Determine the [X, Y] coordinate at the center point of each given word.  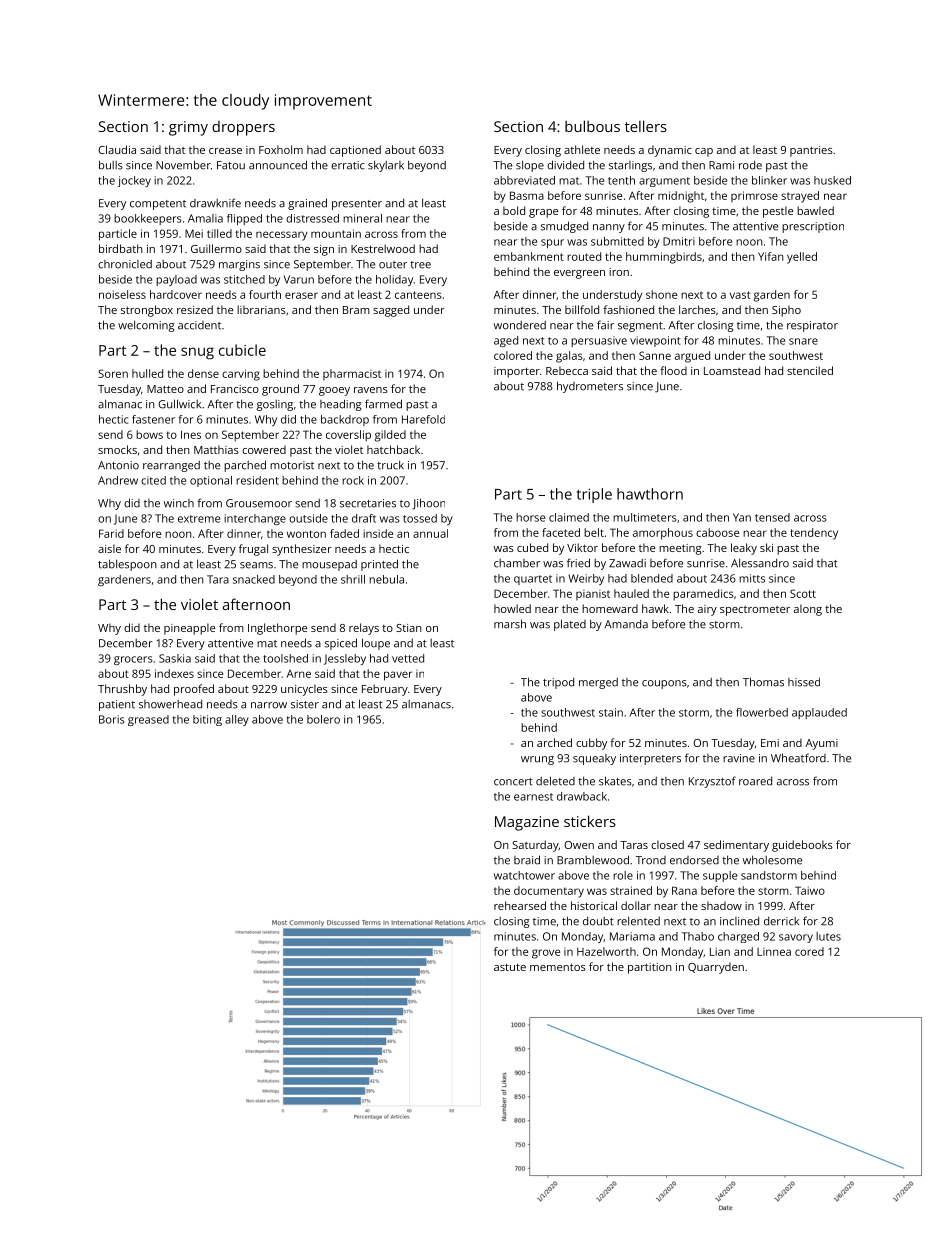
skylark [386, 166]
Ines [191, 434]
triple [594, 495]
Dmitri [679, 241]
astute [510, 967]
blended [652, 578]
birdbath [121, 248]
